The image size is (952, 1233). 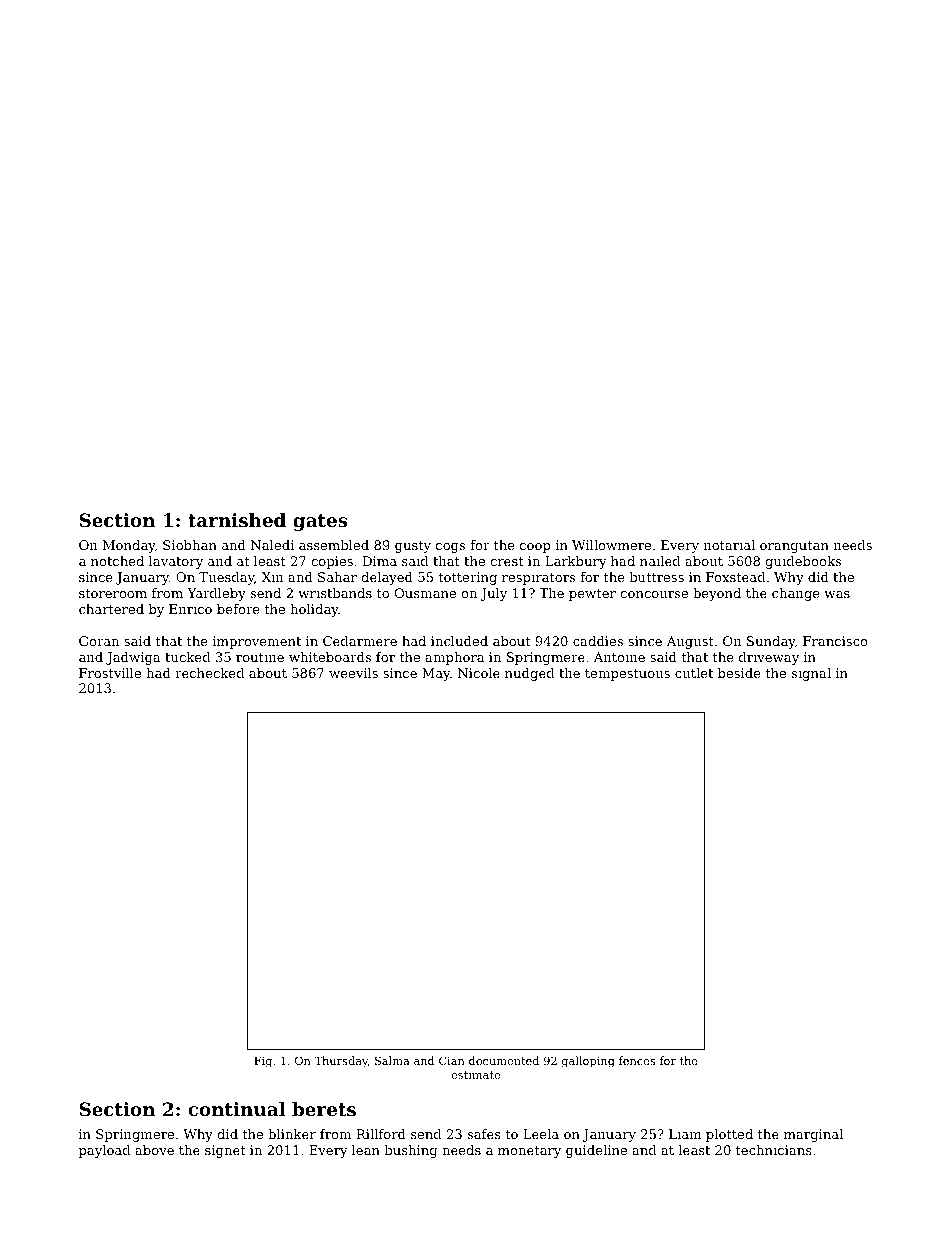 What do you see at coordinates (209, 673) in the image?
I see `rechecked` at bounding box center [209, 673].
